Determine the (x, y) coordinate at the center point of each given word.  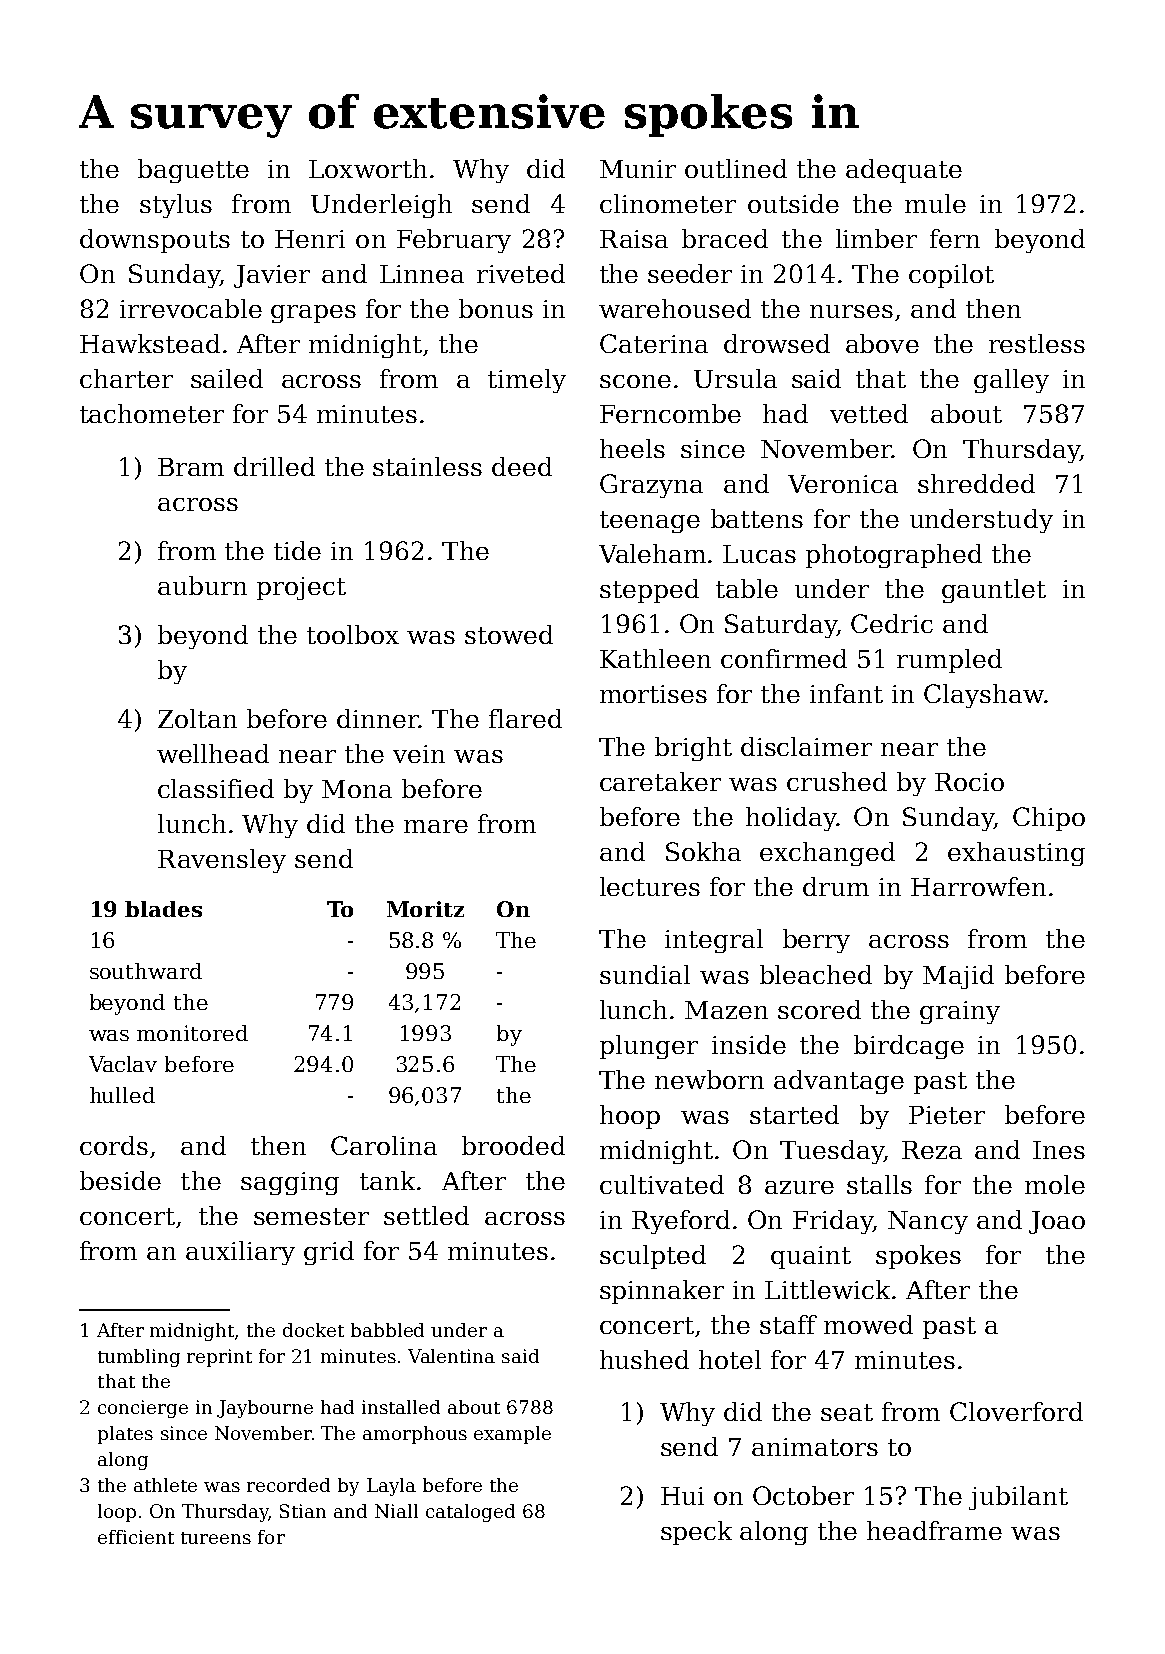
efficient (136, 1537)
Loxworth (368, 168)
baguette (193, 171)
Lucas (759, 554)
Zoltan (197, 718)
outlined (736, 168)
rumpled (949, 661)
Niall (396, 1511)
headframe (934, 1530)
